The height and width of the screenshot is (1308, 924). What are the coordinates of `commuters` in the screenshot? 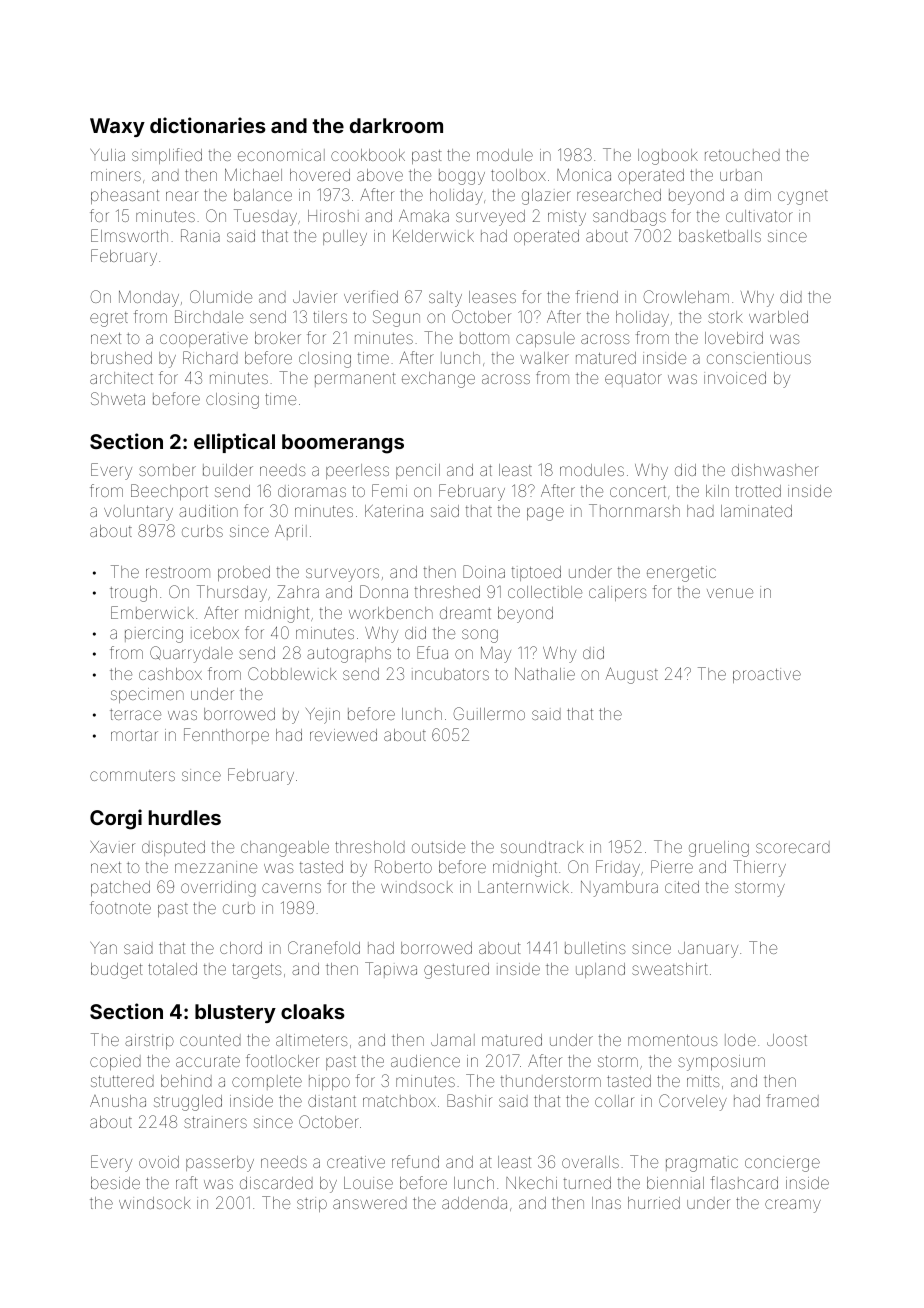 It's located at (132, 775).
